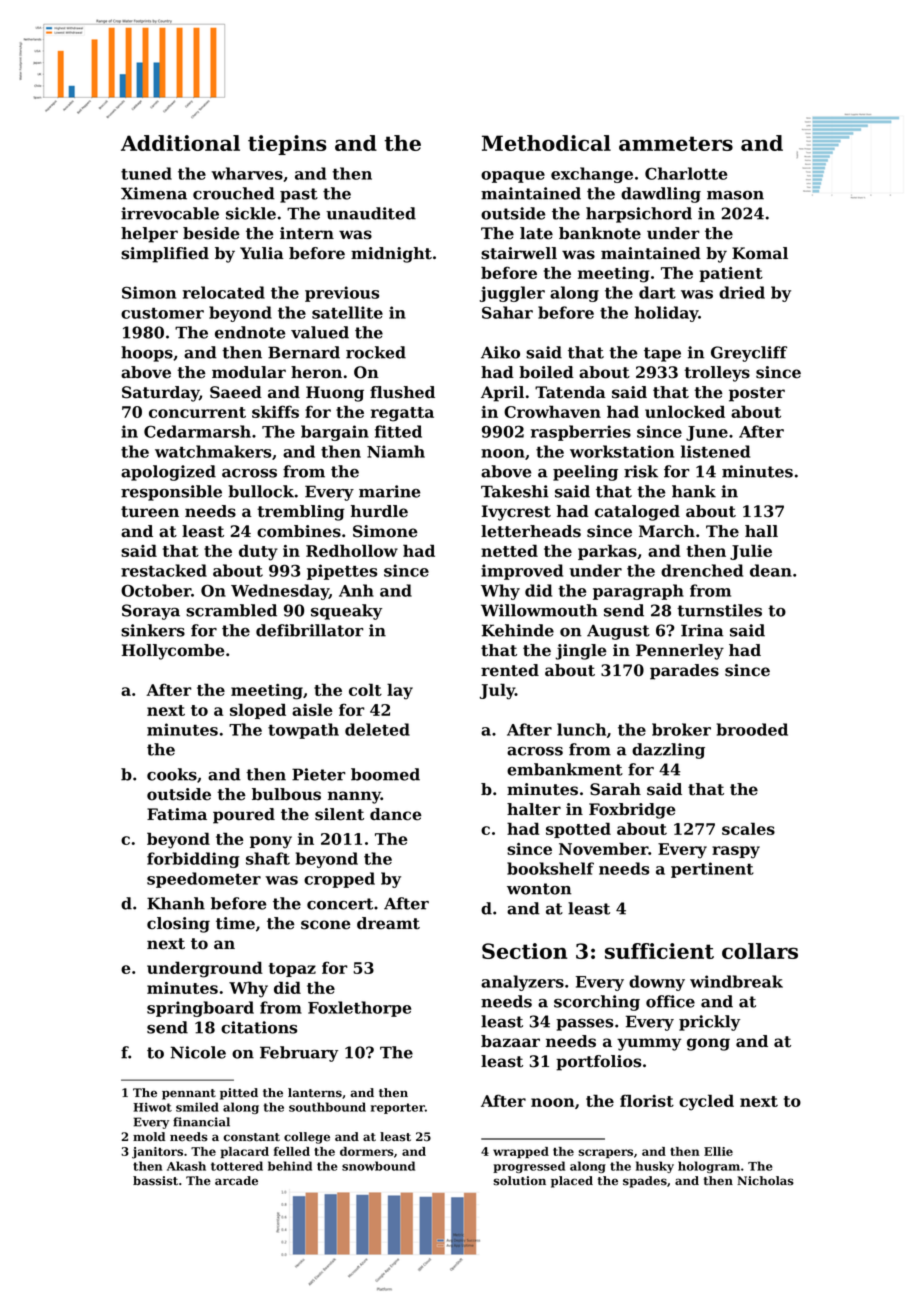 This page has width=924, height=1314. I want to click on Greycliff, so click(749, 354).
